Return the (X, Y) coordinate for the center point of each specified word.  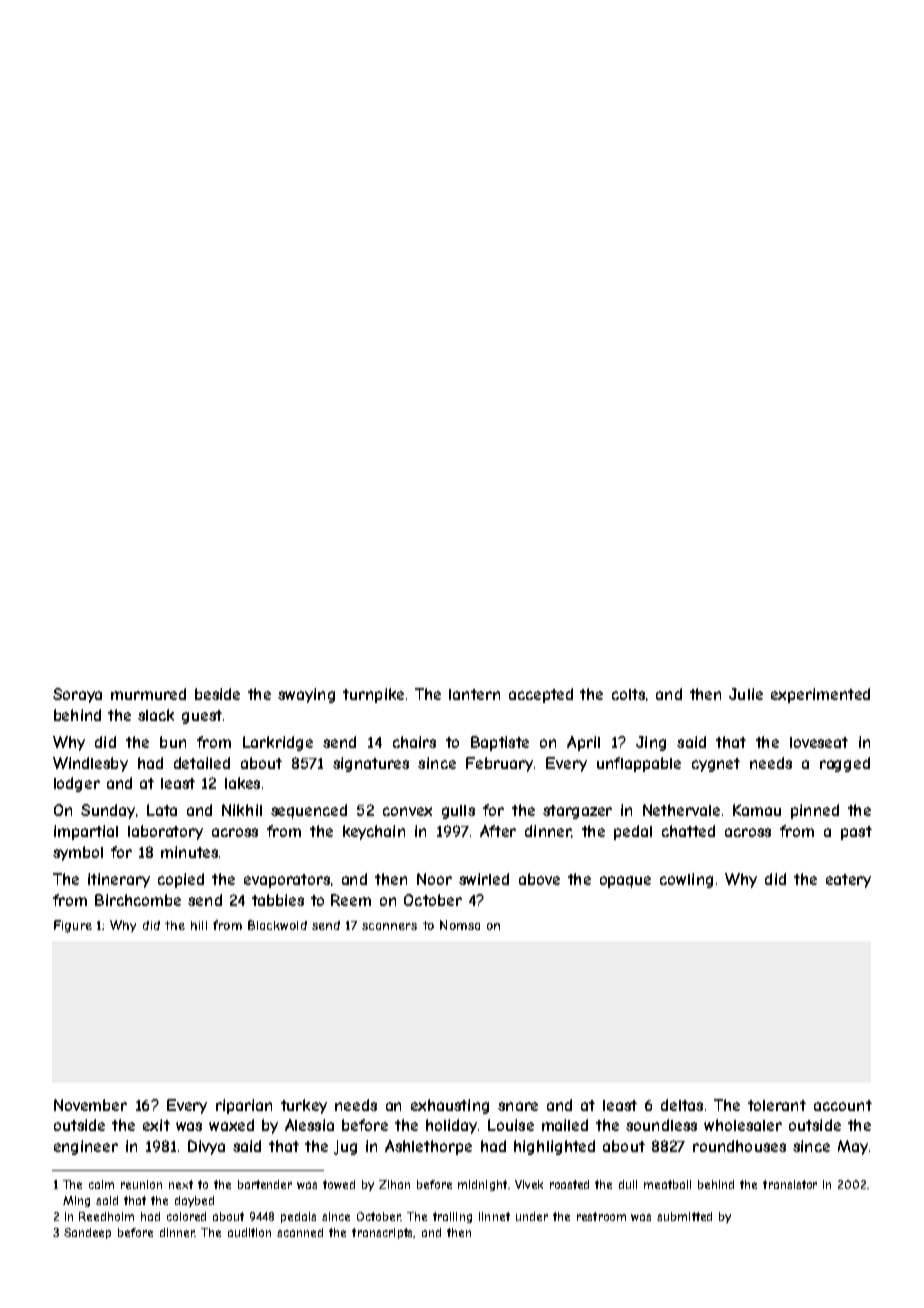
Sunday (108, 811)
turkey (304, 1106)
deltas (682, 1105)
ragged (845, 764)
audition (249, 1232)
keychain (374, 832)
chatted (688, 831)
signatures (371, 764)
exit (156, 1125)
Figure (73, 926)
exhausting (450, 1106)
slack (156, 715)
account (843, 1105)
